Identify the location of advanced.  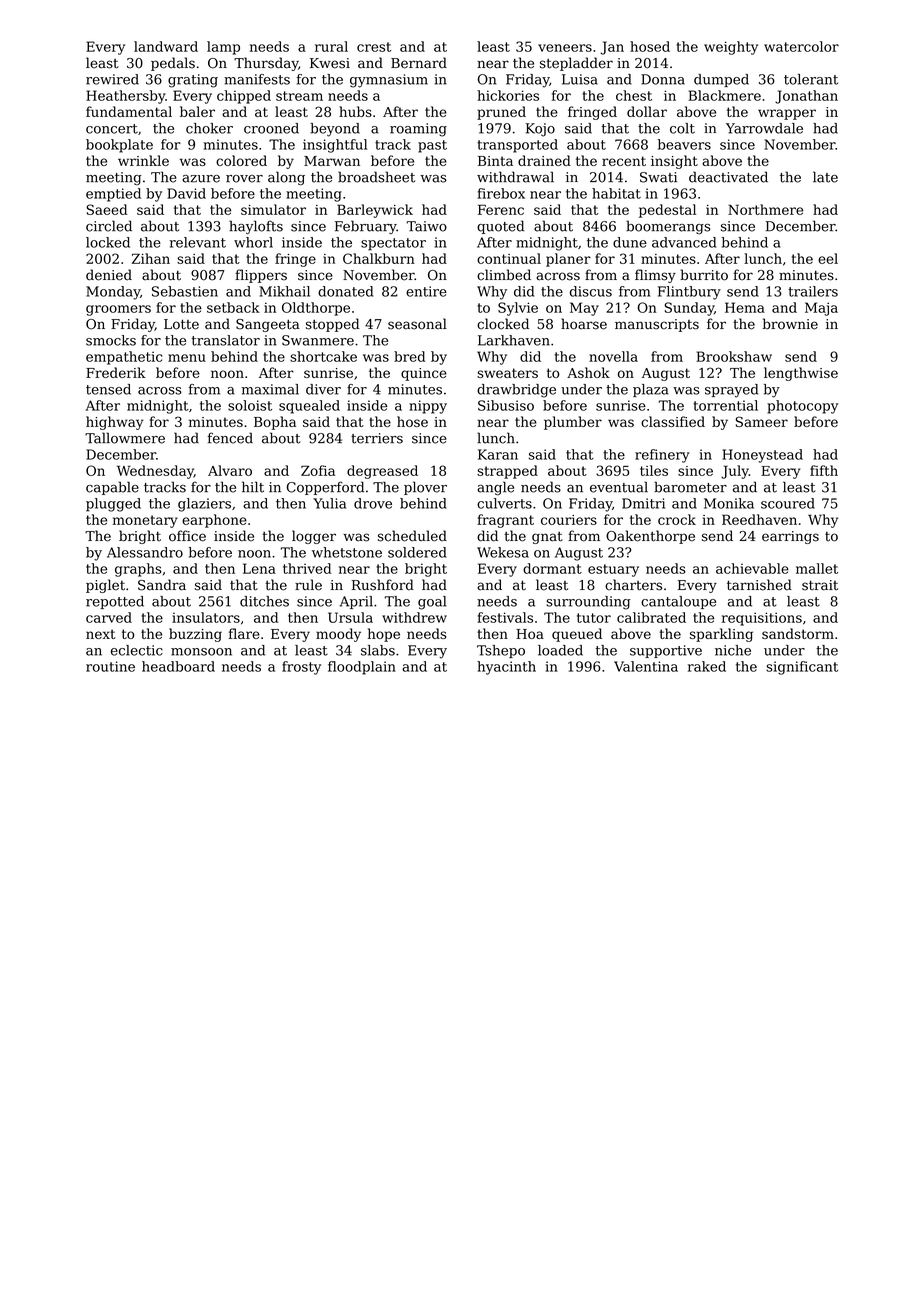
(684, 242).
